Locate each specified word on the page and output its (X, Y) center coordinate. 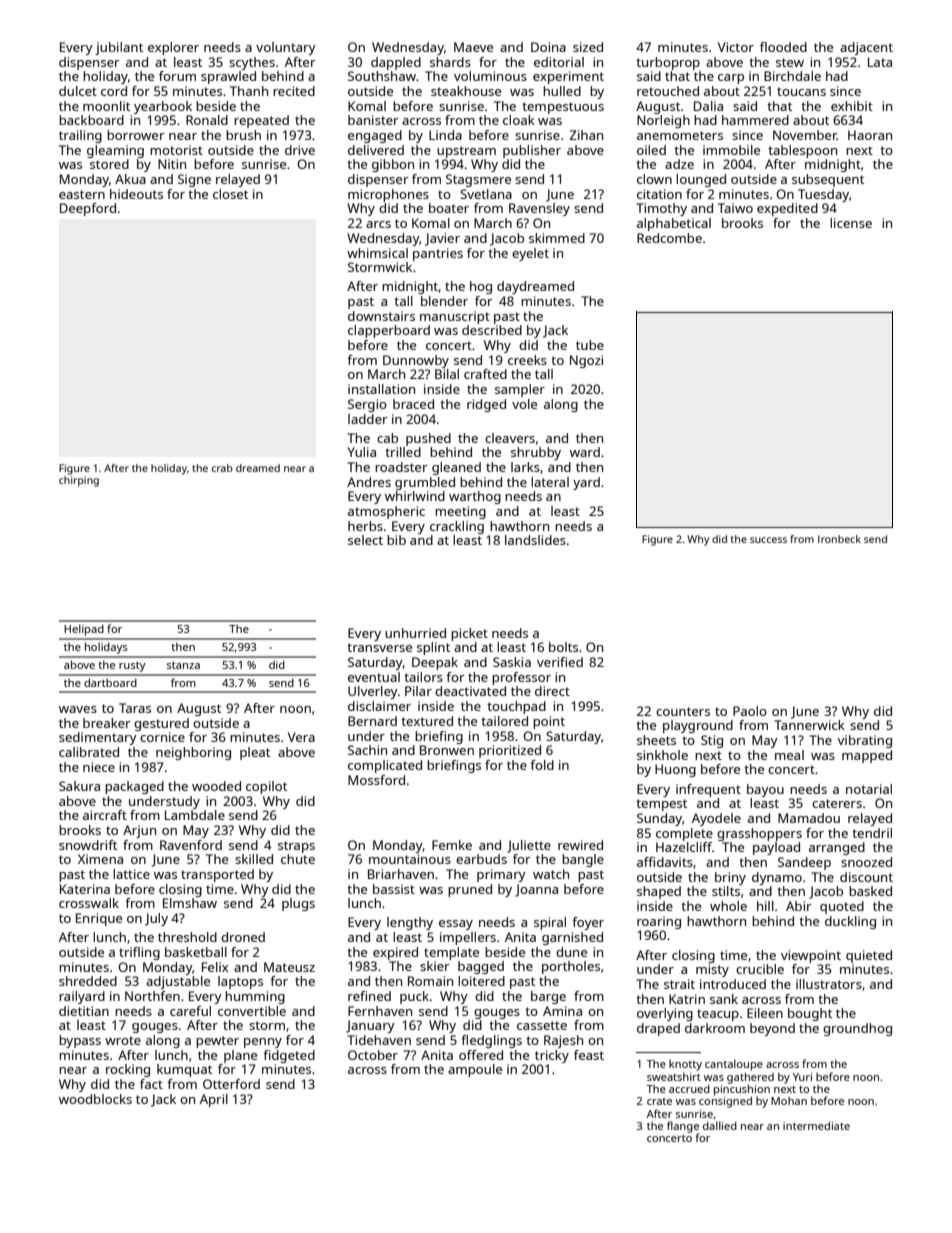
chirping (79, 481)
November (805, 135)
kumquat (184, 1070)
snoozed (866, 862)
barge (548, 997)
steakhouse (466, 91)
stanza (183, 665)
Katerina (85, 889)
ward (585, 452)
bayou (765, 790)
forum (177, 76)
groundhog (857, 1029)
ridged (486, 405)
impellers (468, 938)
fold (542, 765)
